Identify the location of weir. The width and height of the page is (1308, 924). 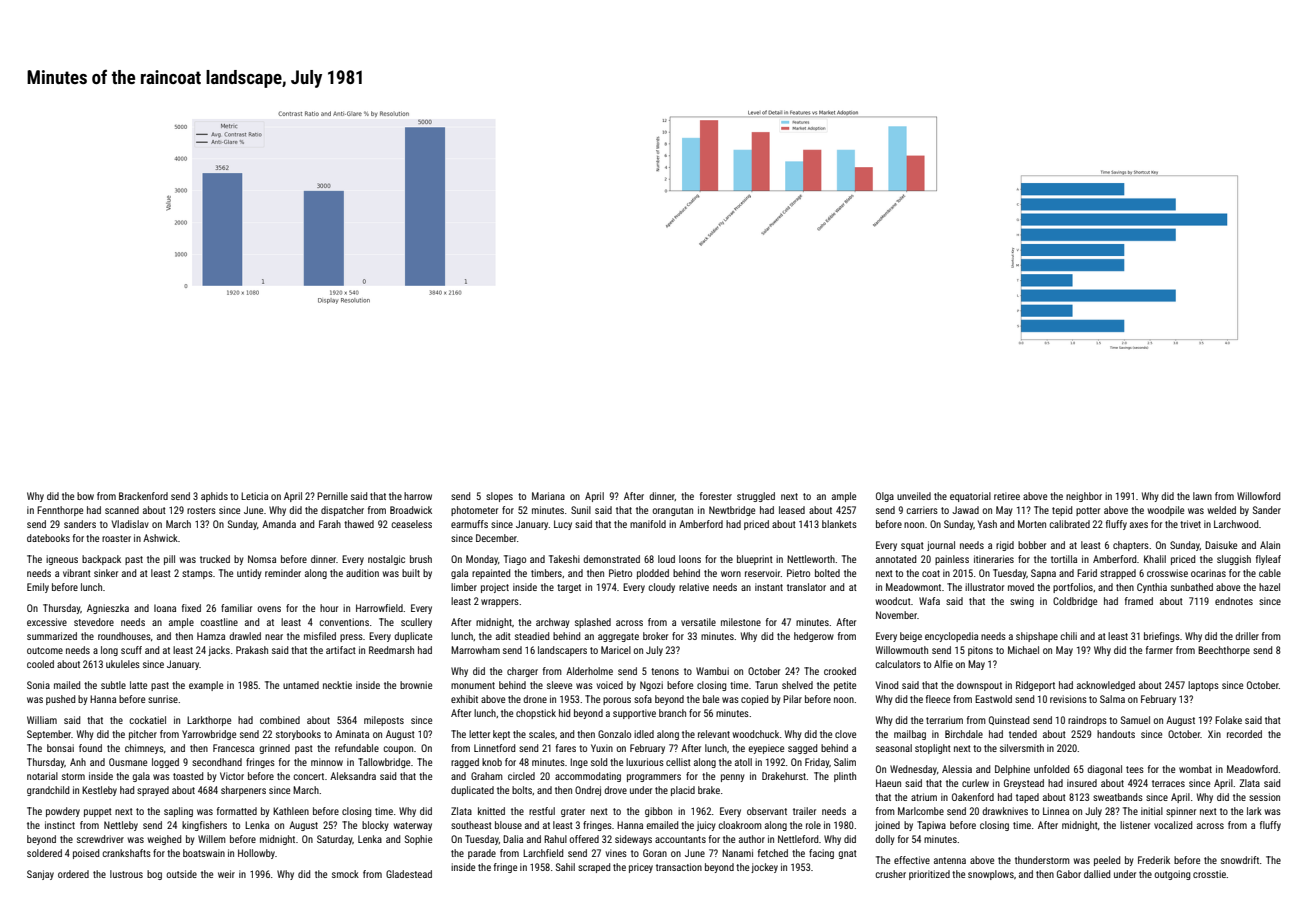
(226, 874).
